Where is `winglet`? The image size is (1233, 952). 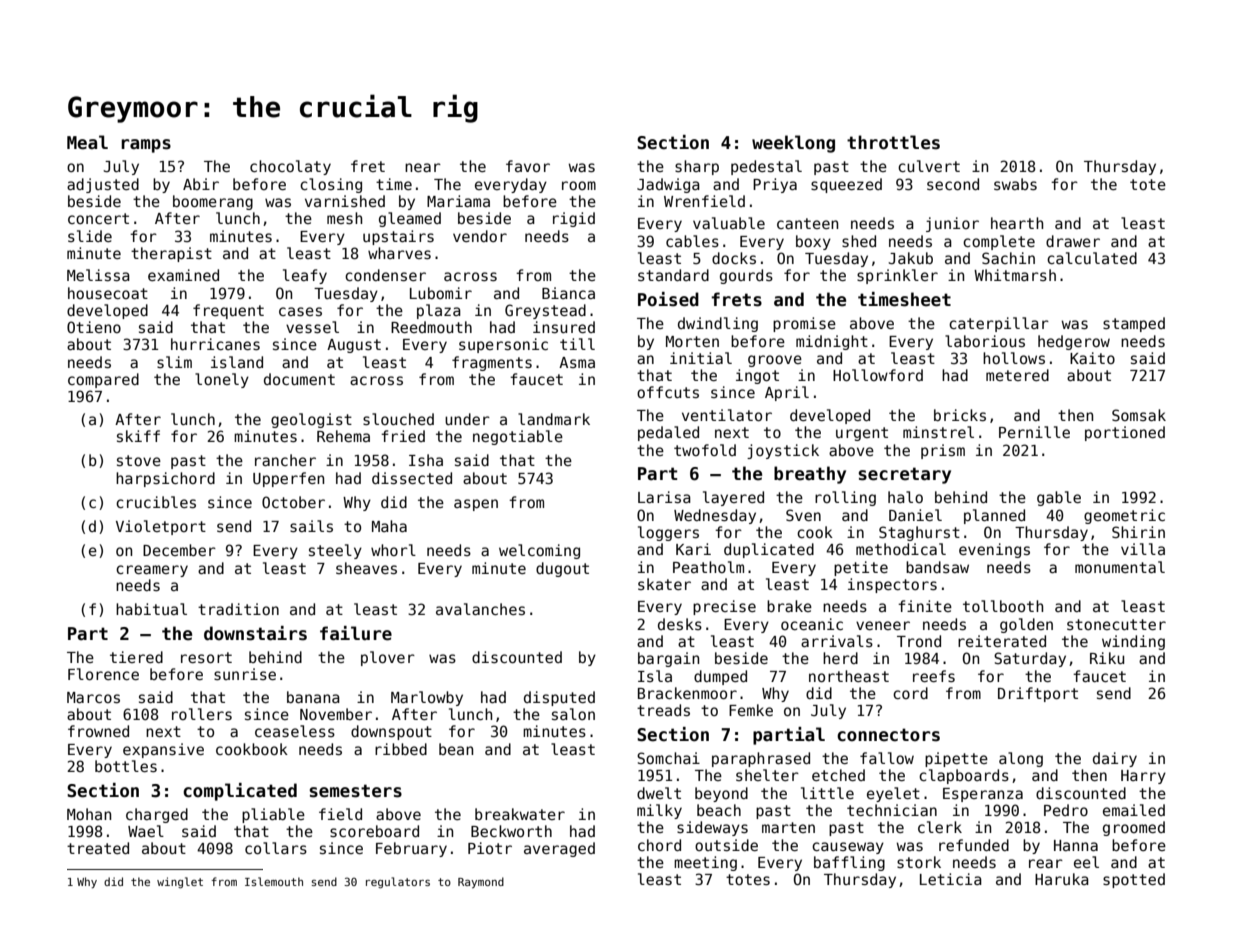 winglet is located at coordinates (180, 882).
